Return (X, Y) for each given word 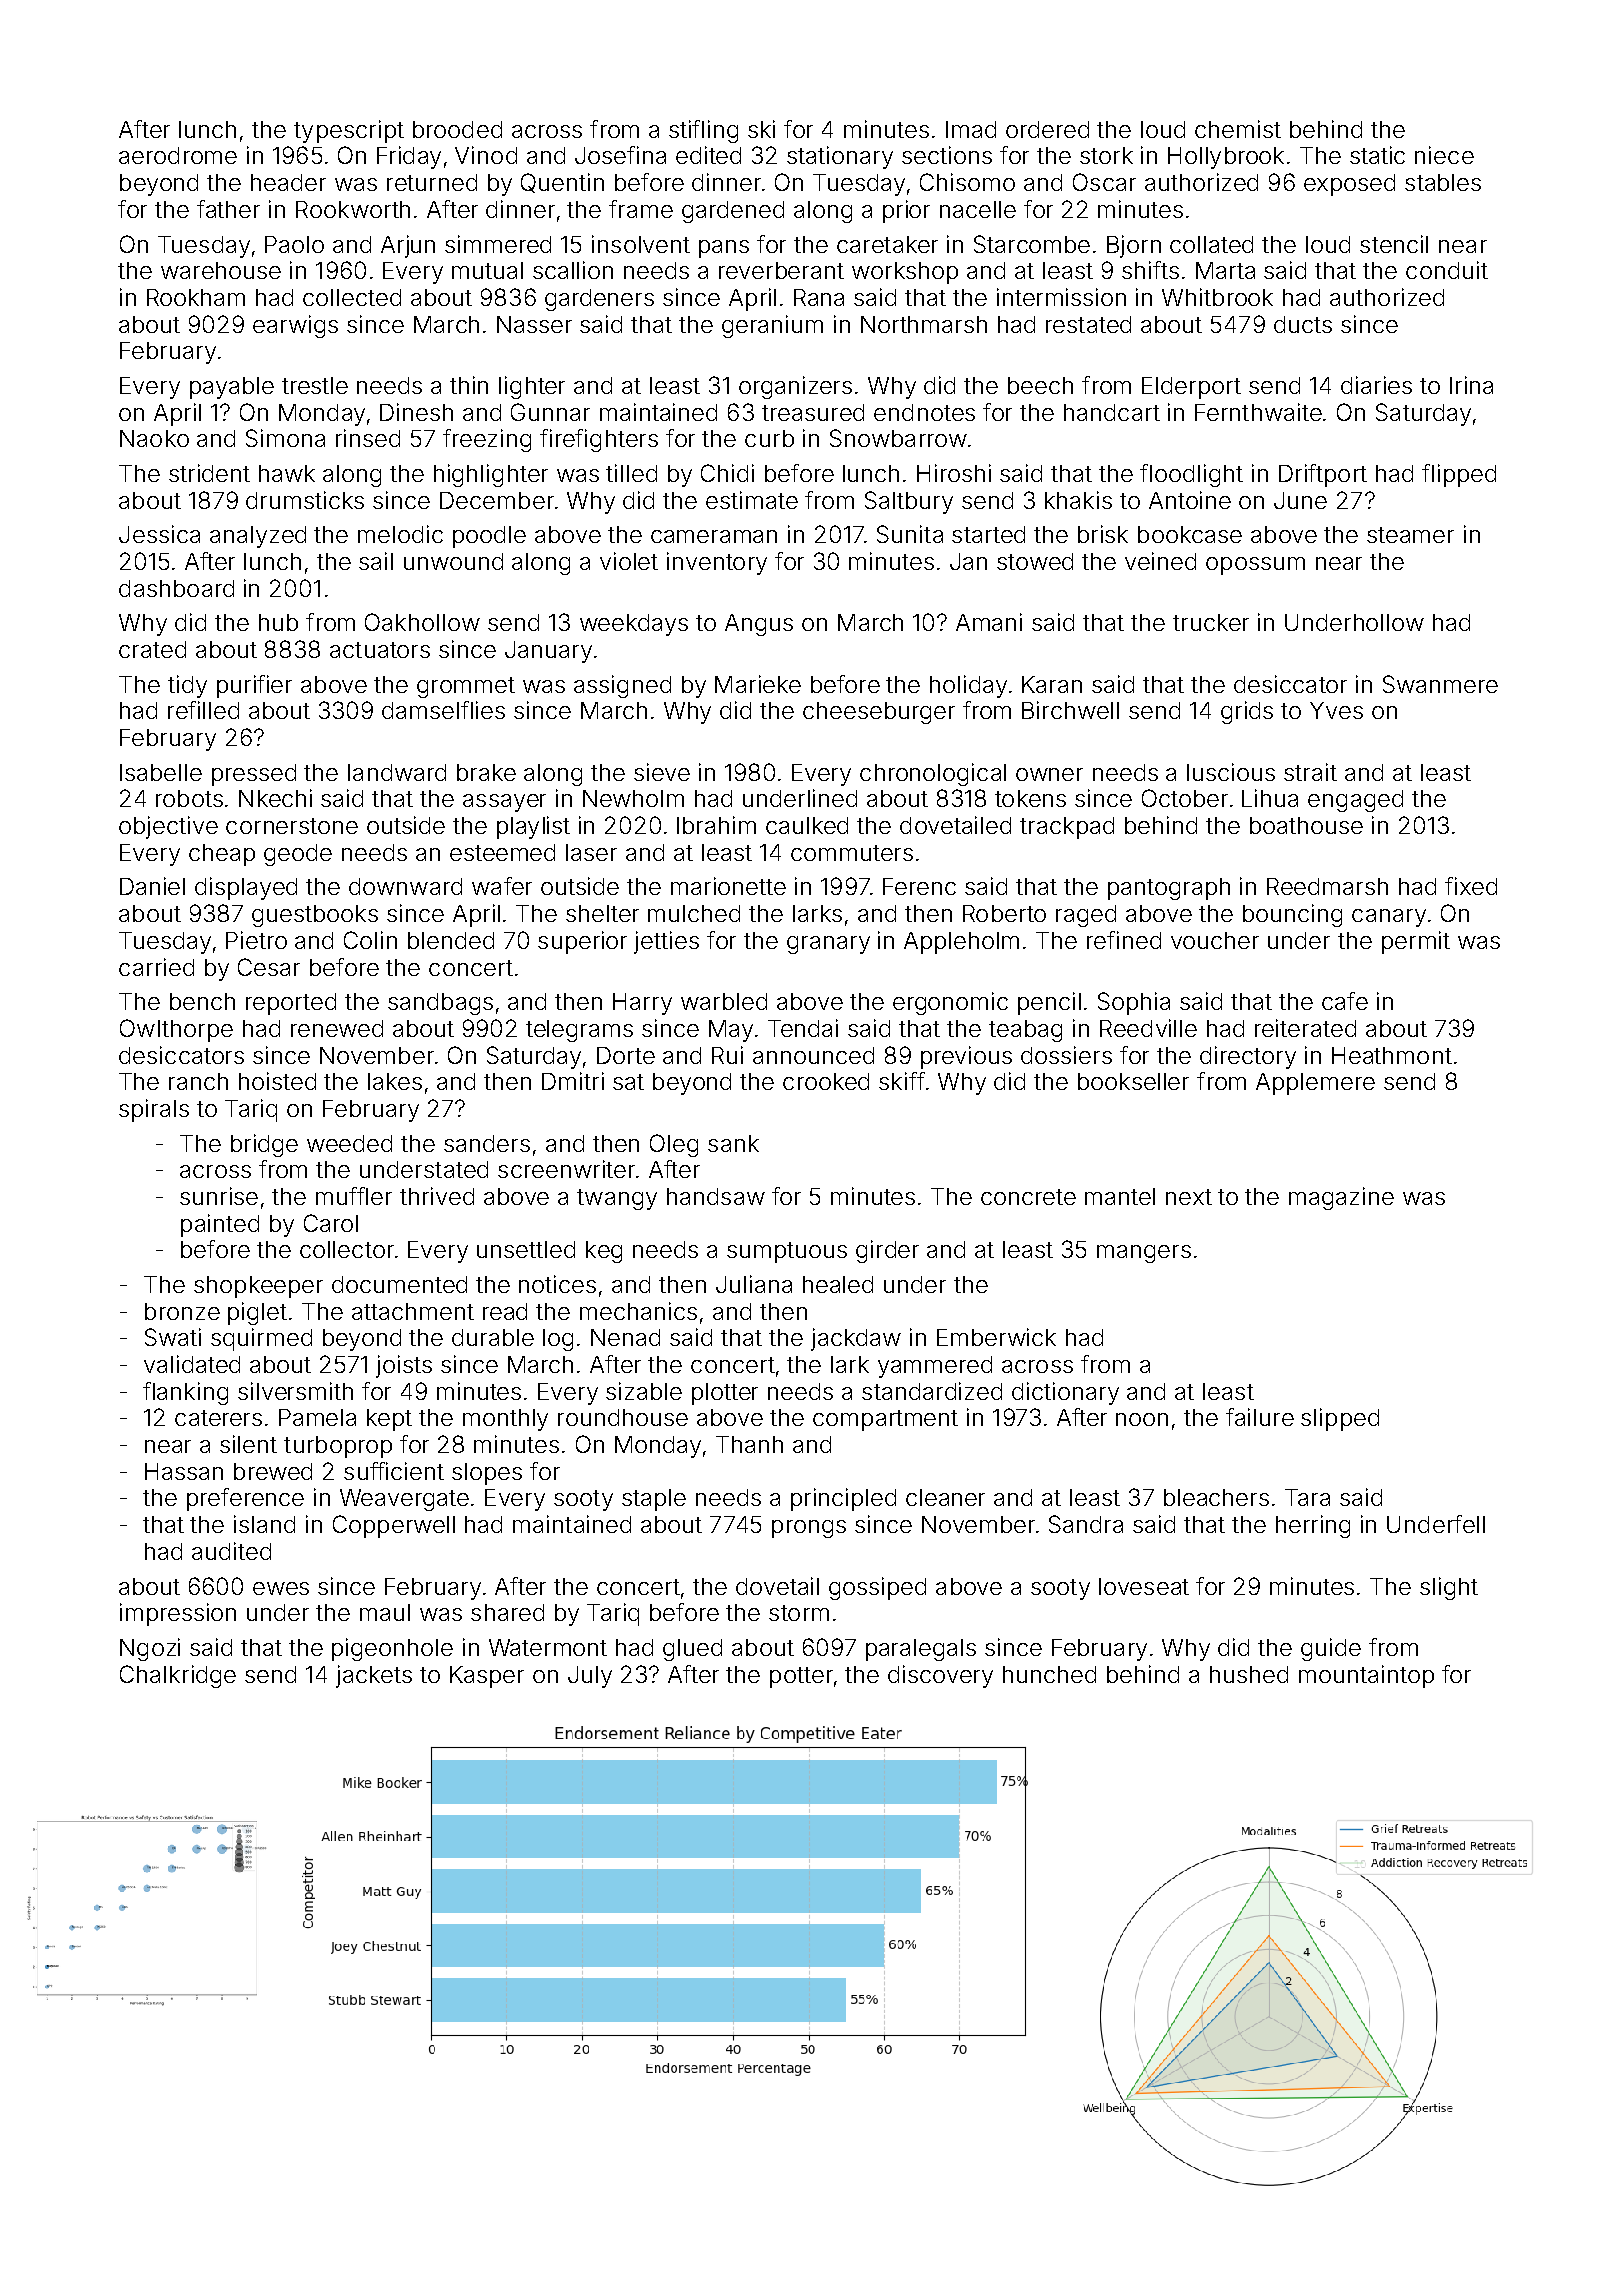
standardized (932, 1391)
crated (152, 649)
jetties (666, 942)
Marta (1225, 270)
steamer (1410, 535)
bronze (182, 1311)
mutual (487, 270)
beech (1040, 385)
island (264, 1524)
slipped (1340, 1419)
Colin (370, 940)
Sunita (910, 534)
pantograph (1169, 889)
